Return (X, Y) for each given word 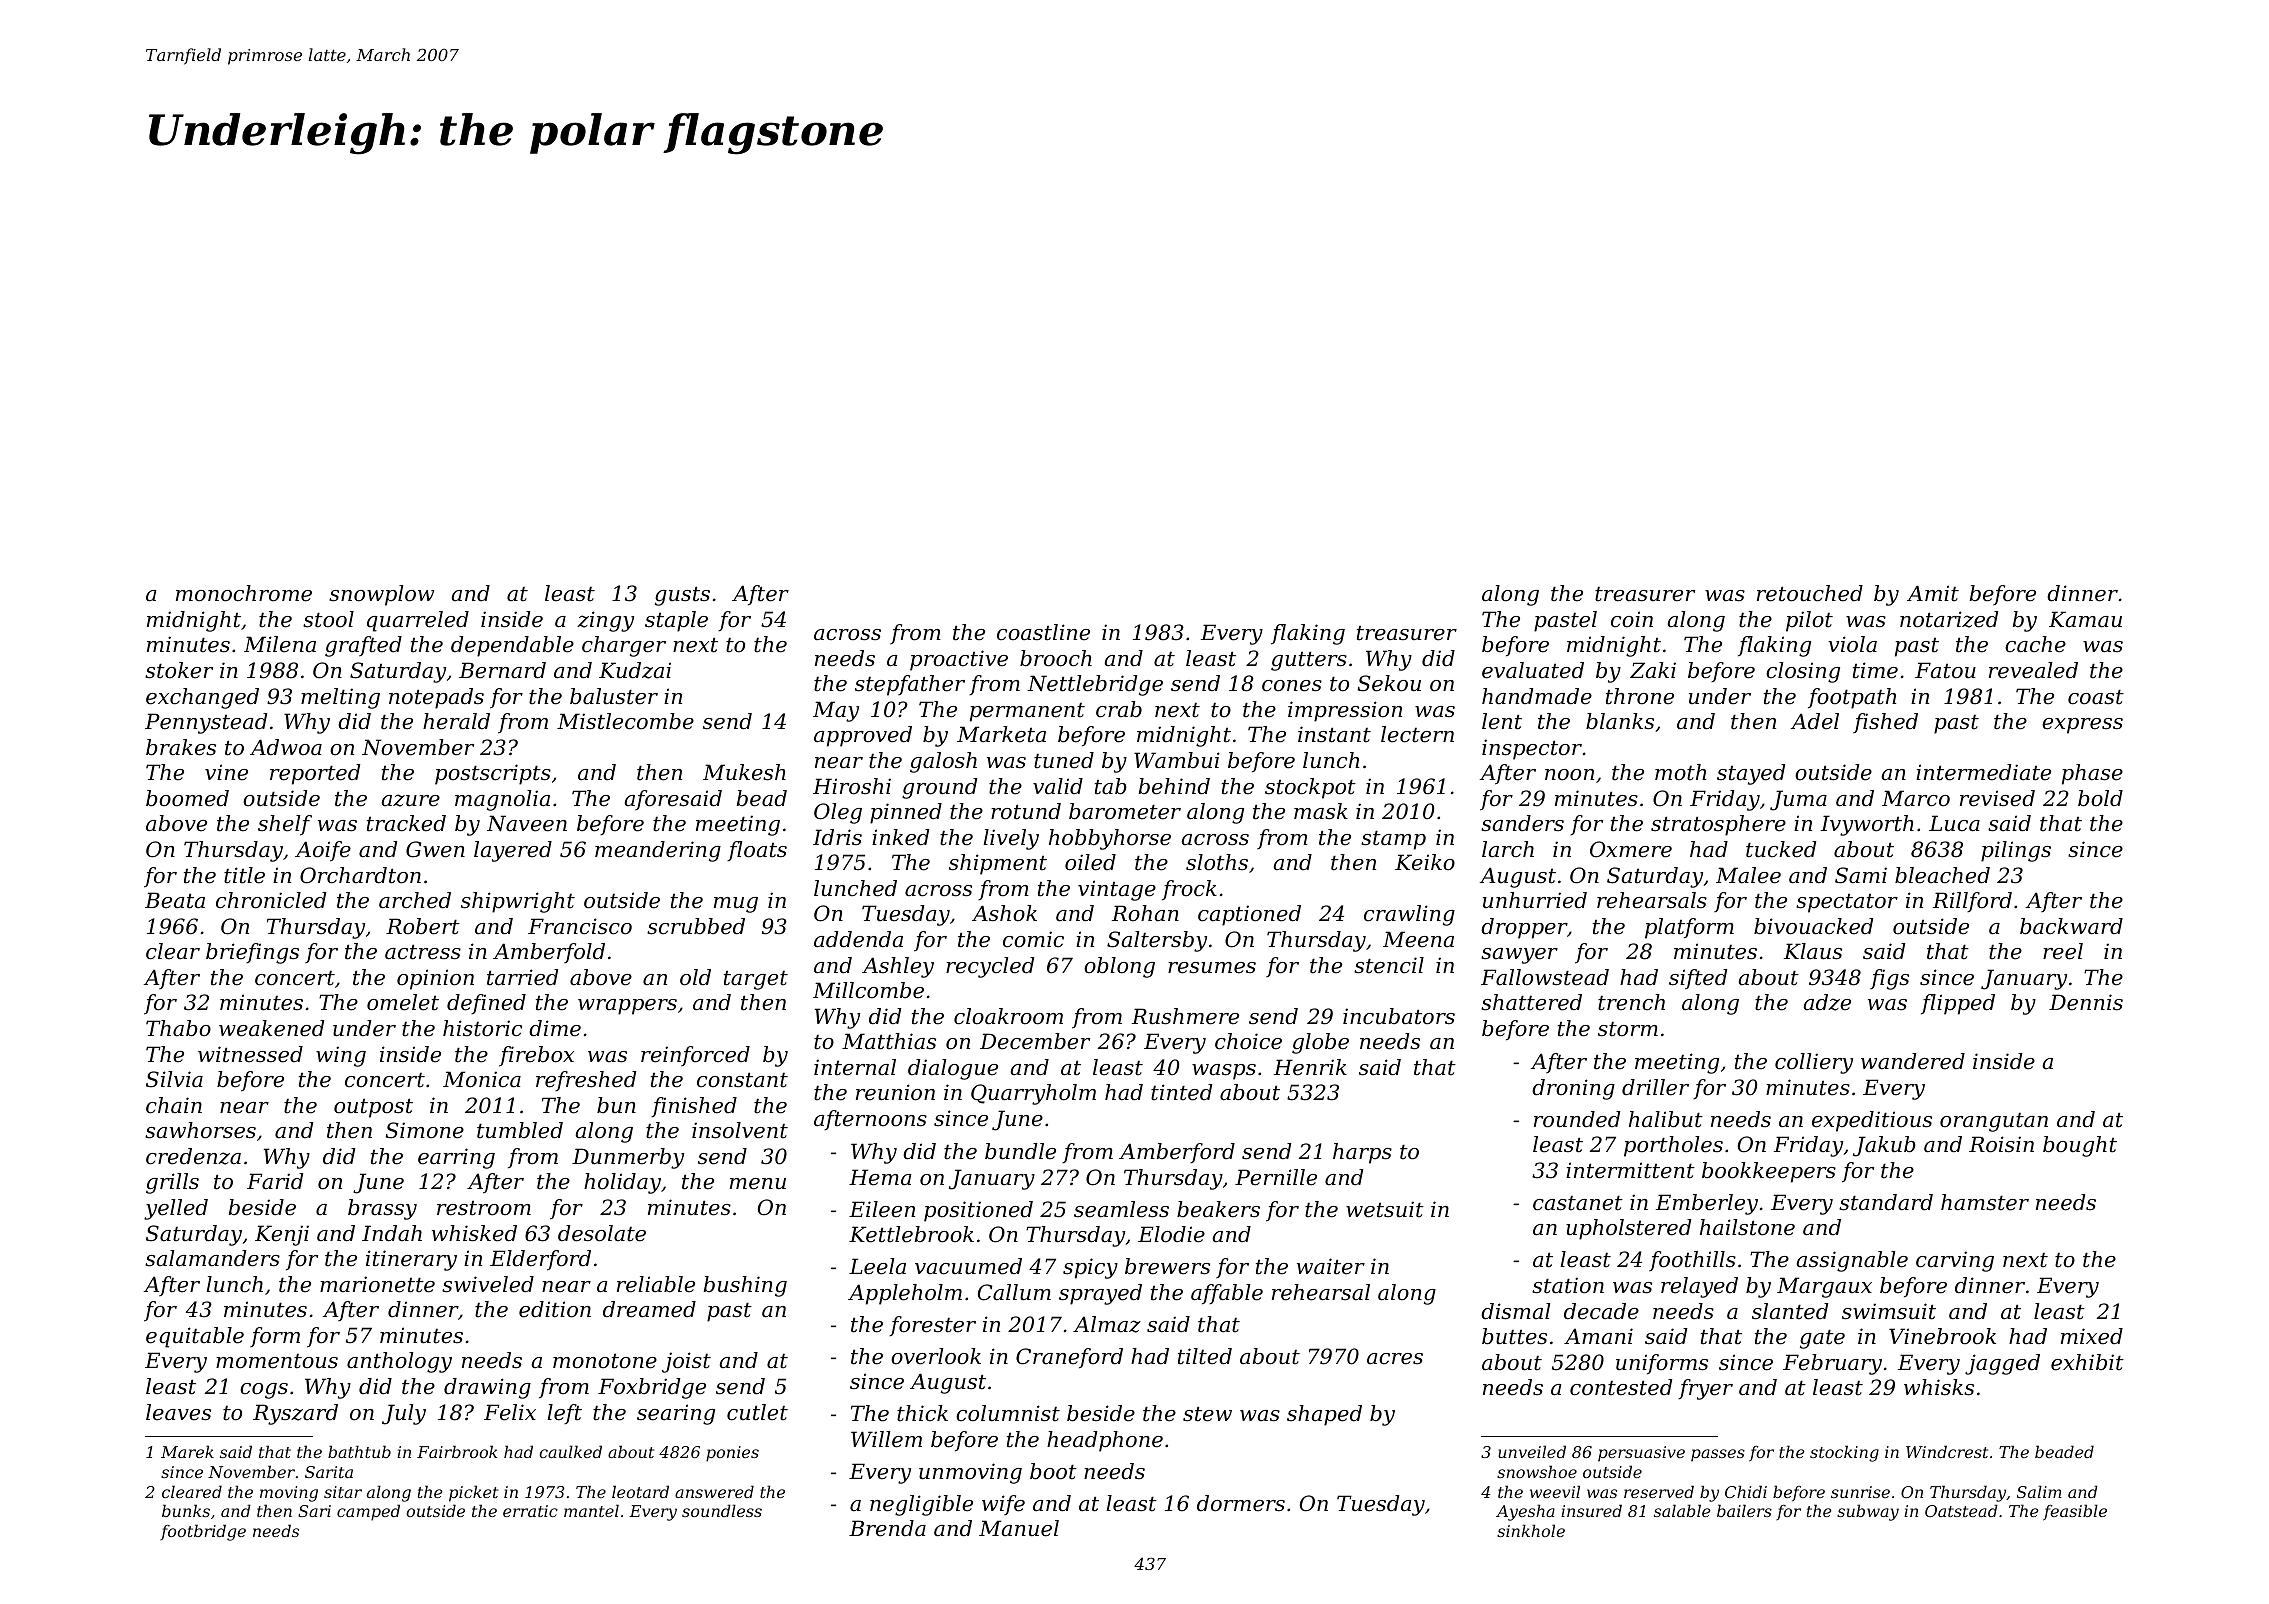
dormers (1241, 1503)
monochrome (244, 593)
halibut (1666, 1119)
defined (486, 1004)
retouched (1810, 593)
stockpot (1310, 788)
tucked (1781, 849)
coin (1632, 619)
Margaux (1824, 1287)
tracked (406, 823)
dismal (1515, 1311)
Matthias (889, 1041)
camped (368, 1512)
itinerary (411, 1260)
